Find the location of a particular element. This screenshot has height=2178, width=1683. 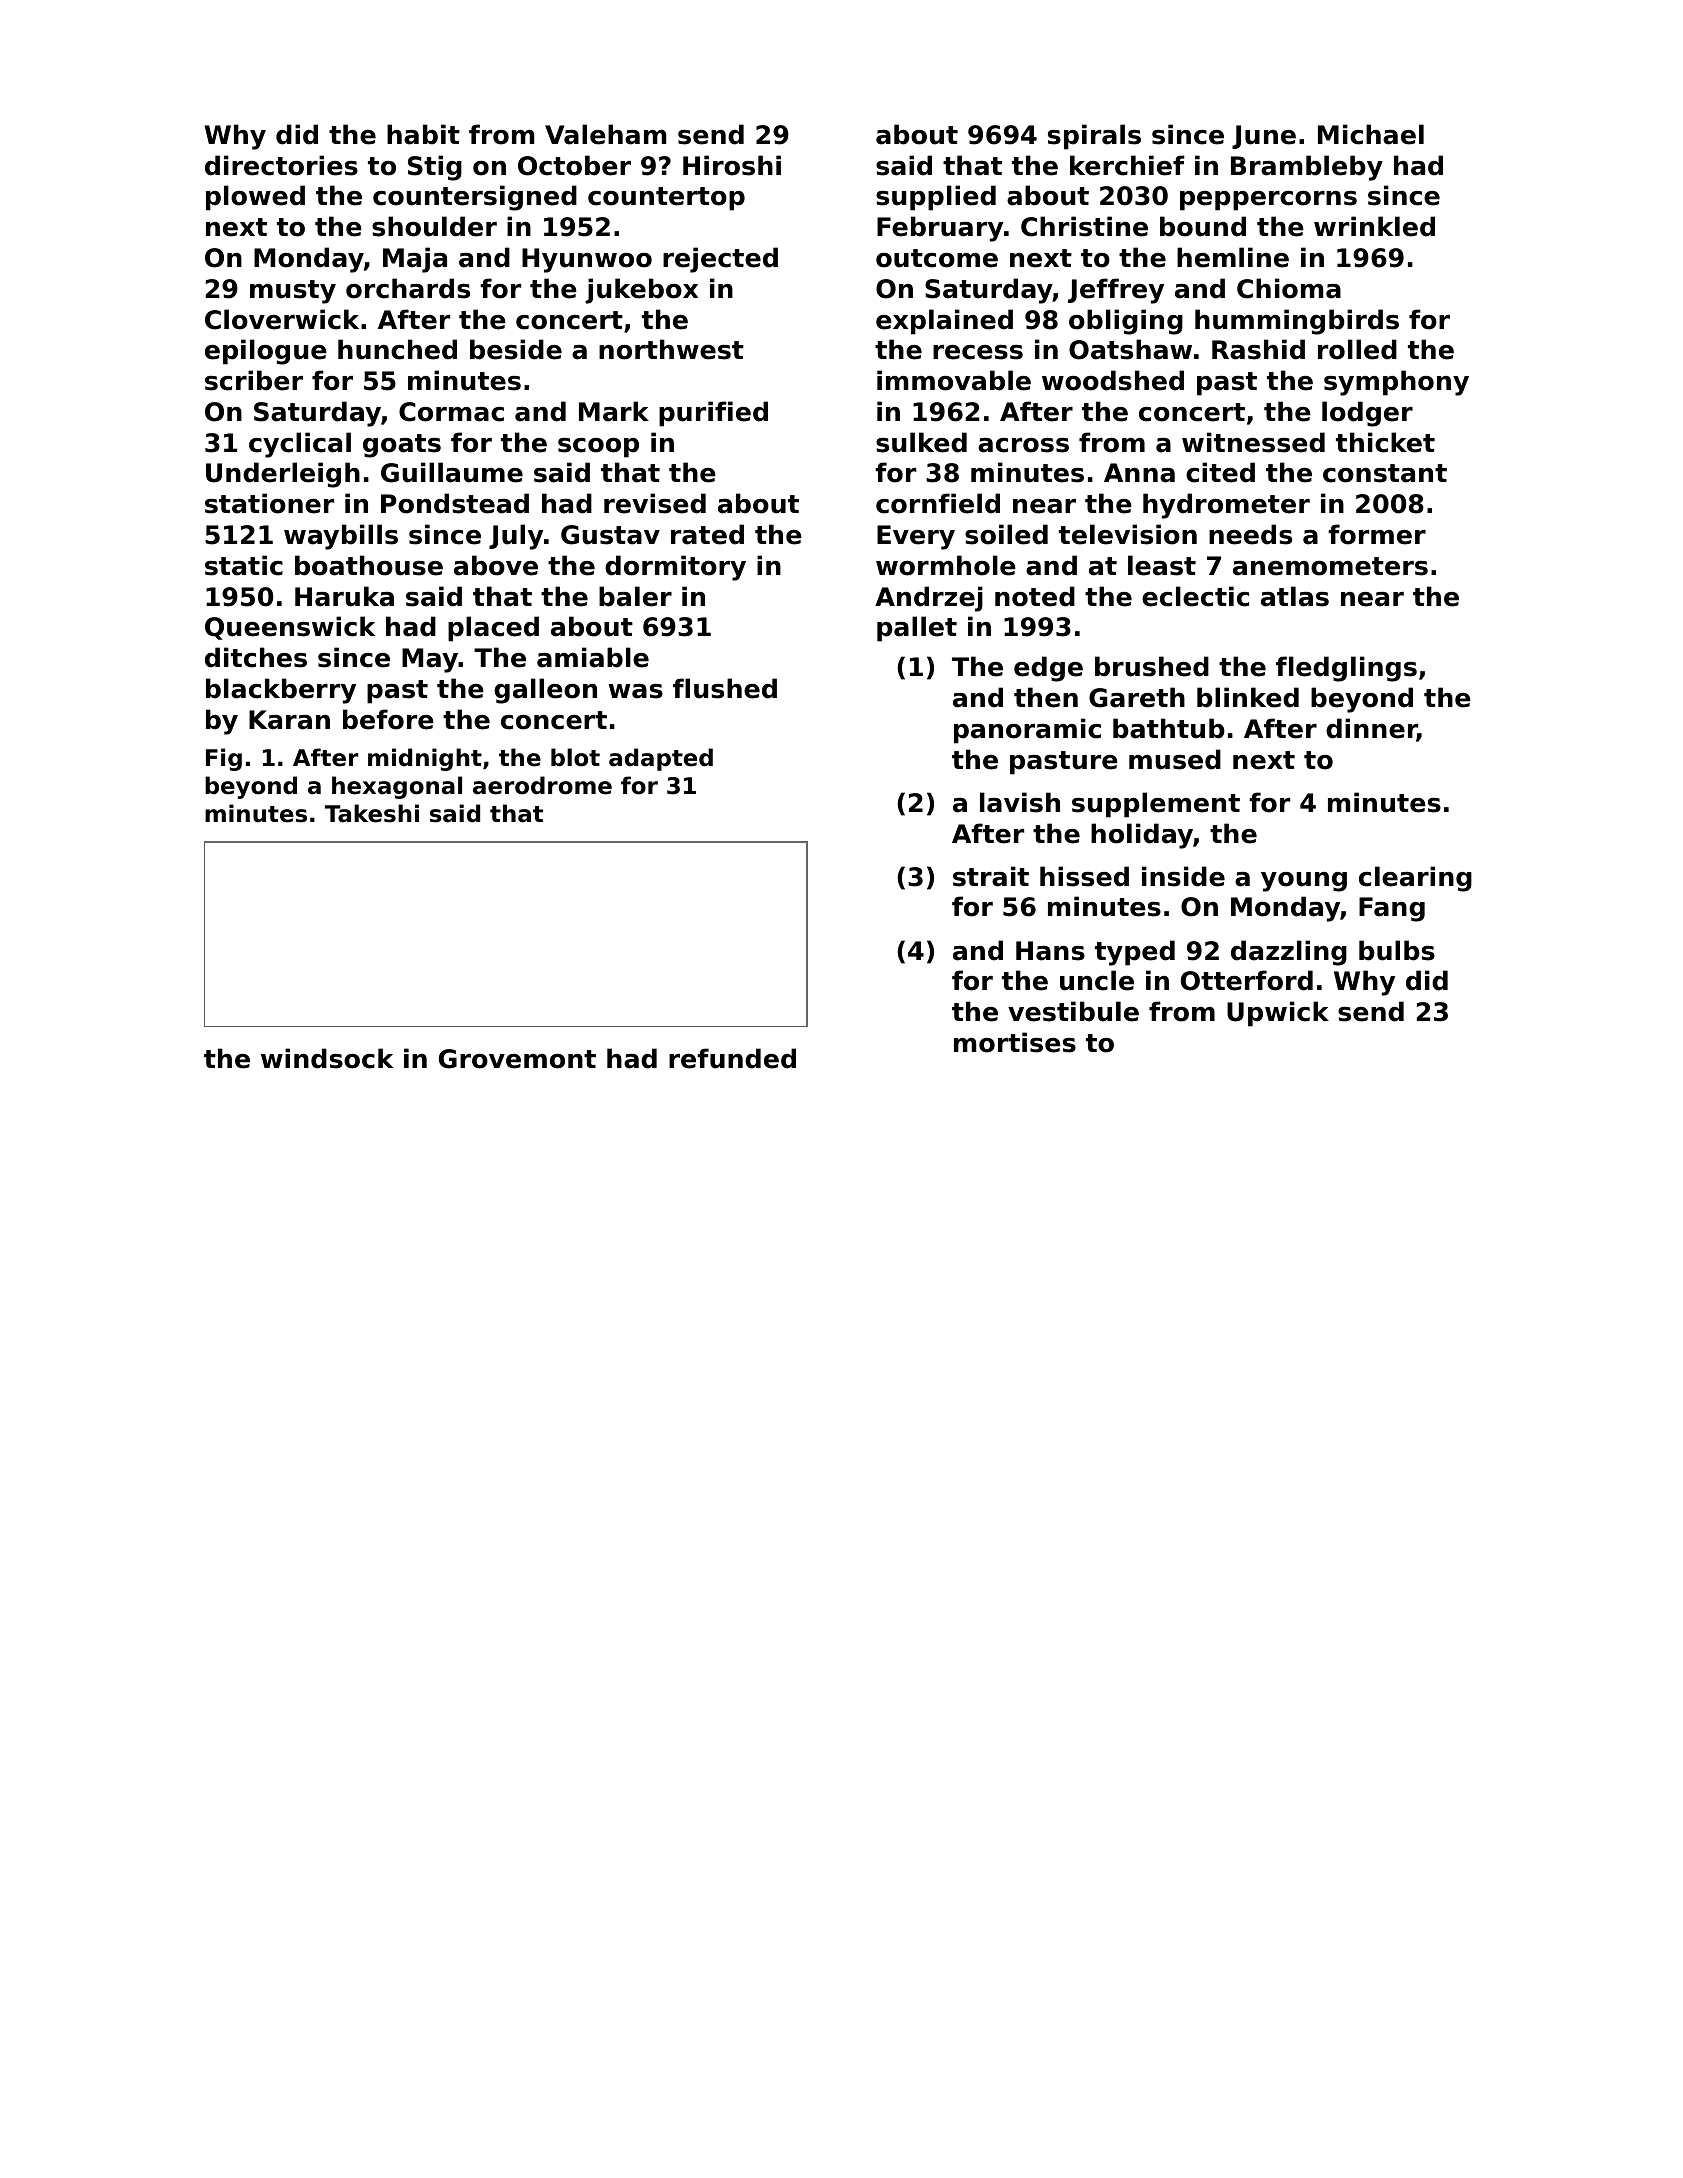

witnessed is located at coordinates (1253, 442).
